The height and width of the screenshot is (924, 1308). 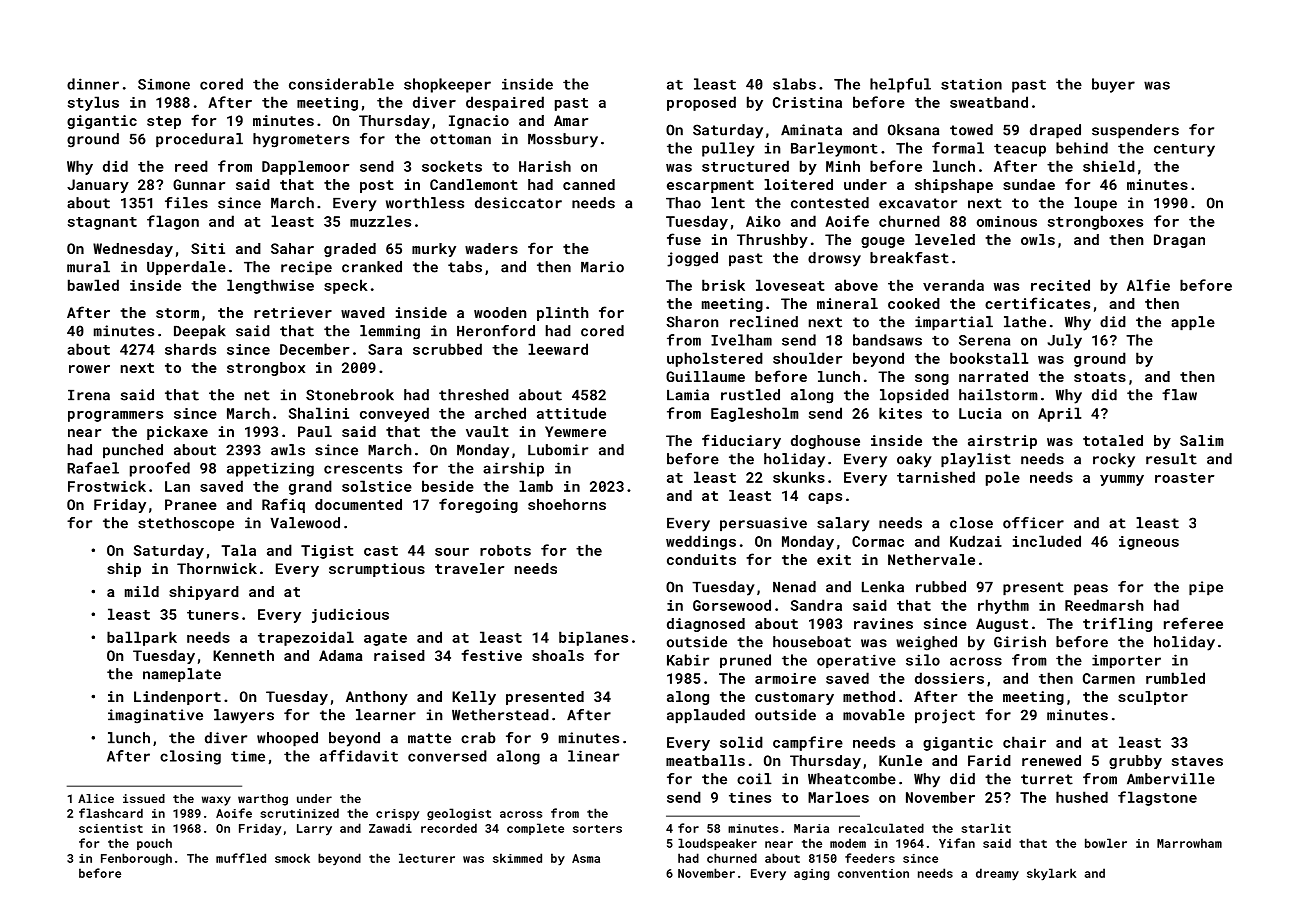 What do you see at coordinates (244, 716) in the screenshot?
I see `lawyers` at bounding box center [244, 716].
